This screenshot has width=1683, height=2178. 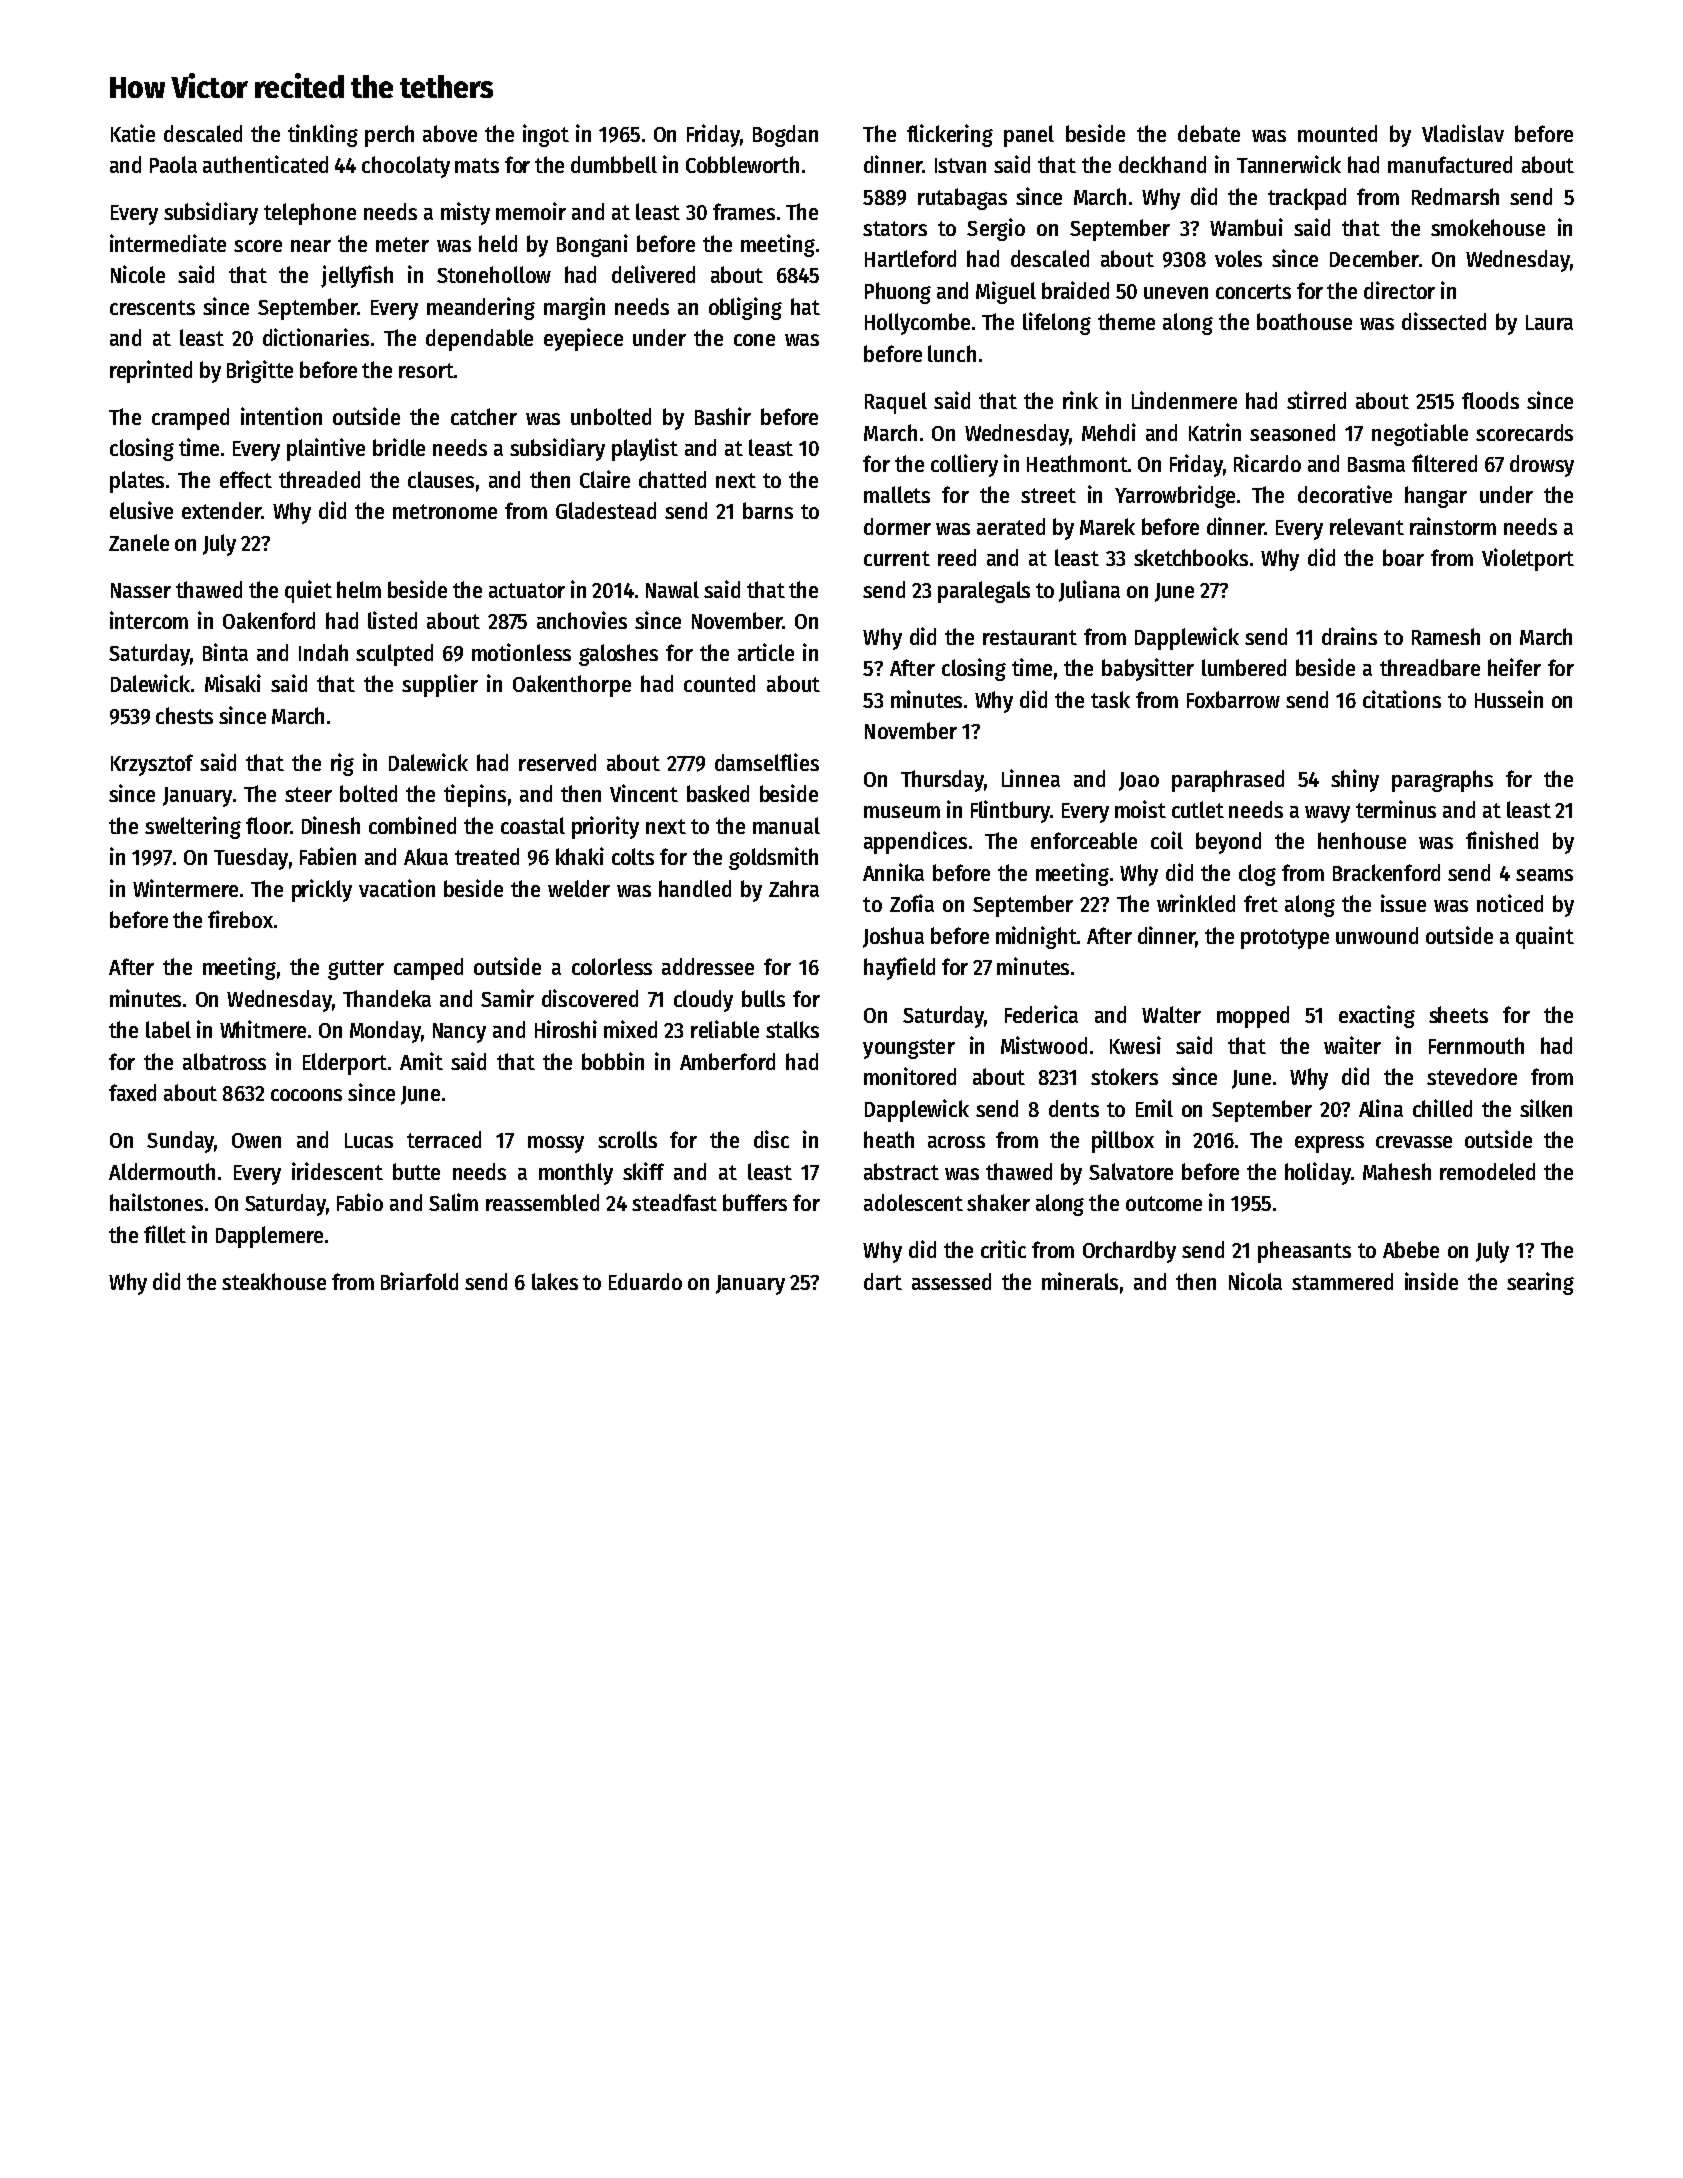 I want to click on Katrin, so click(x=1215, y=432).
